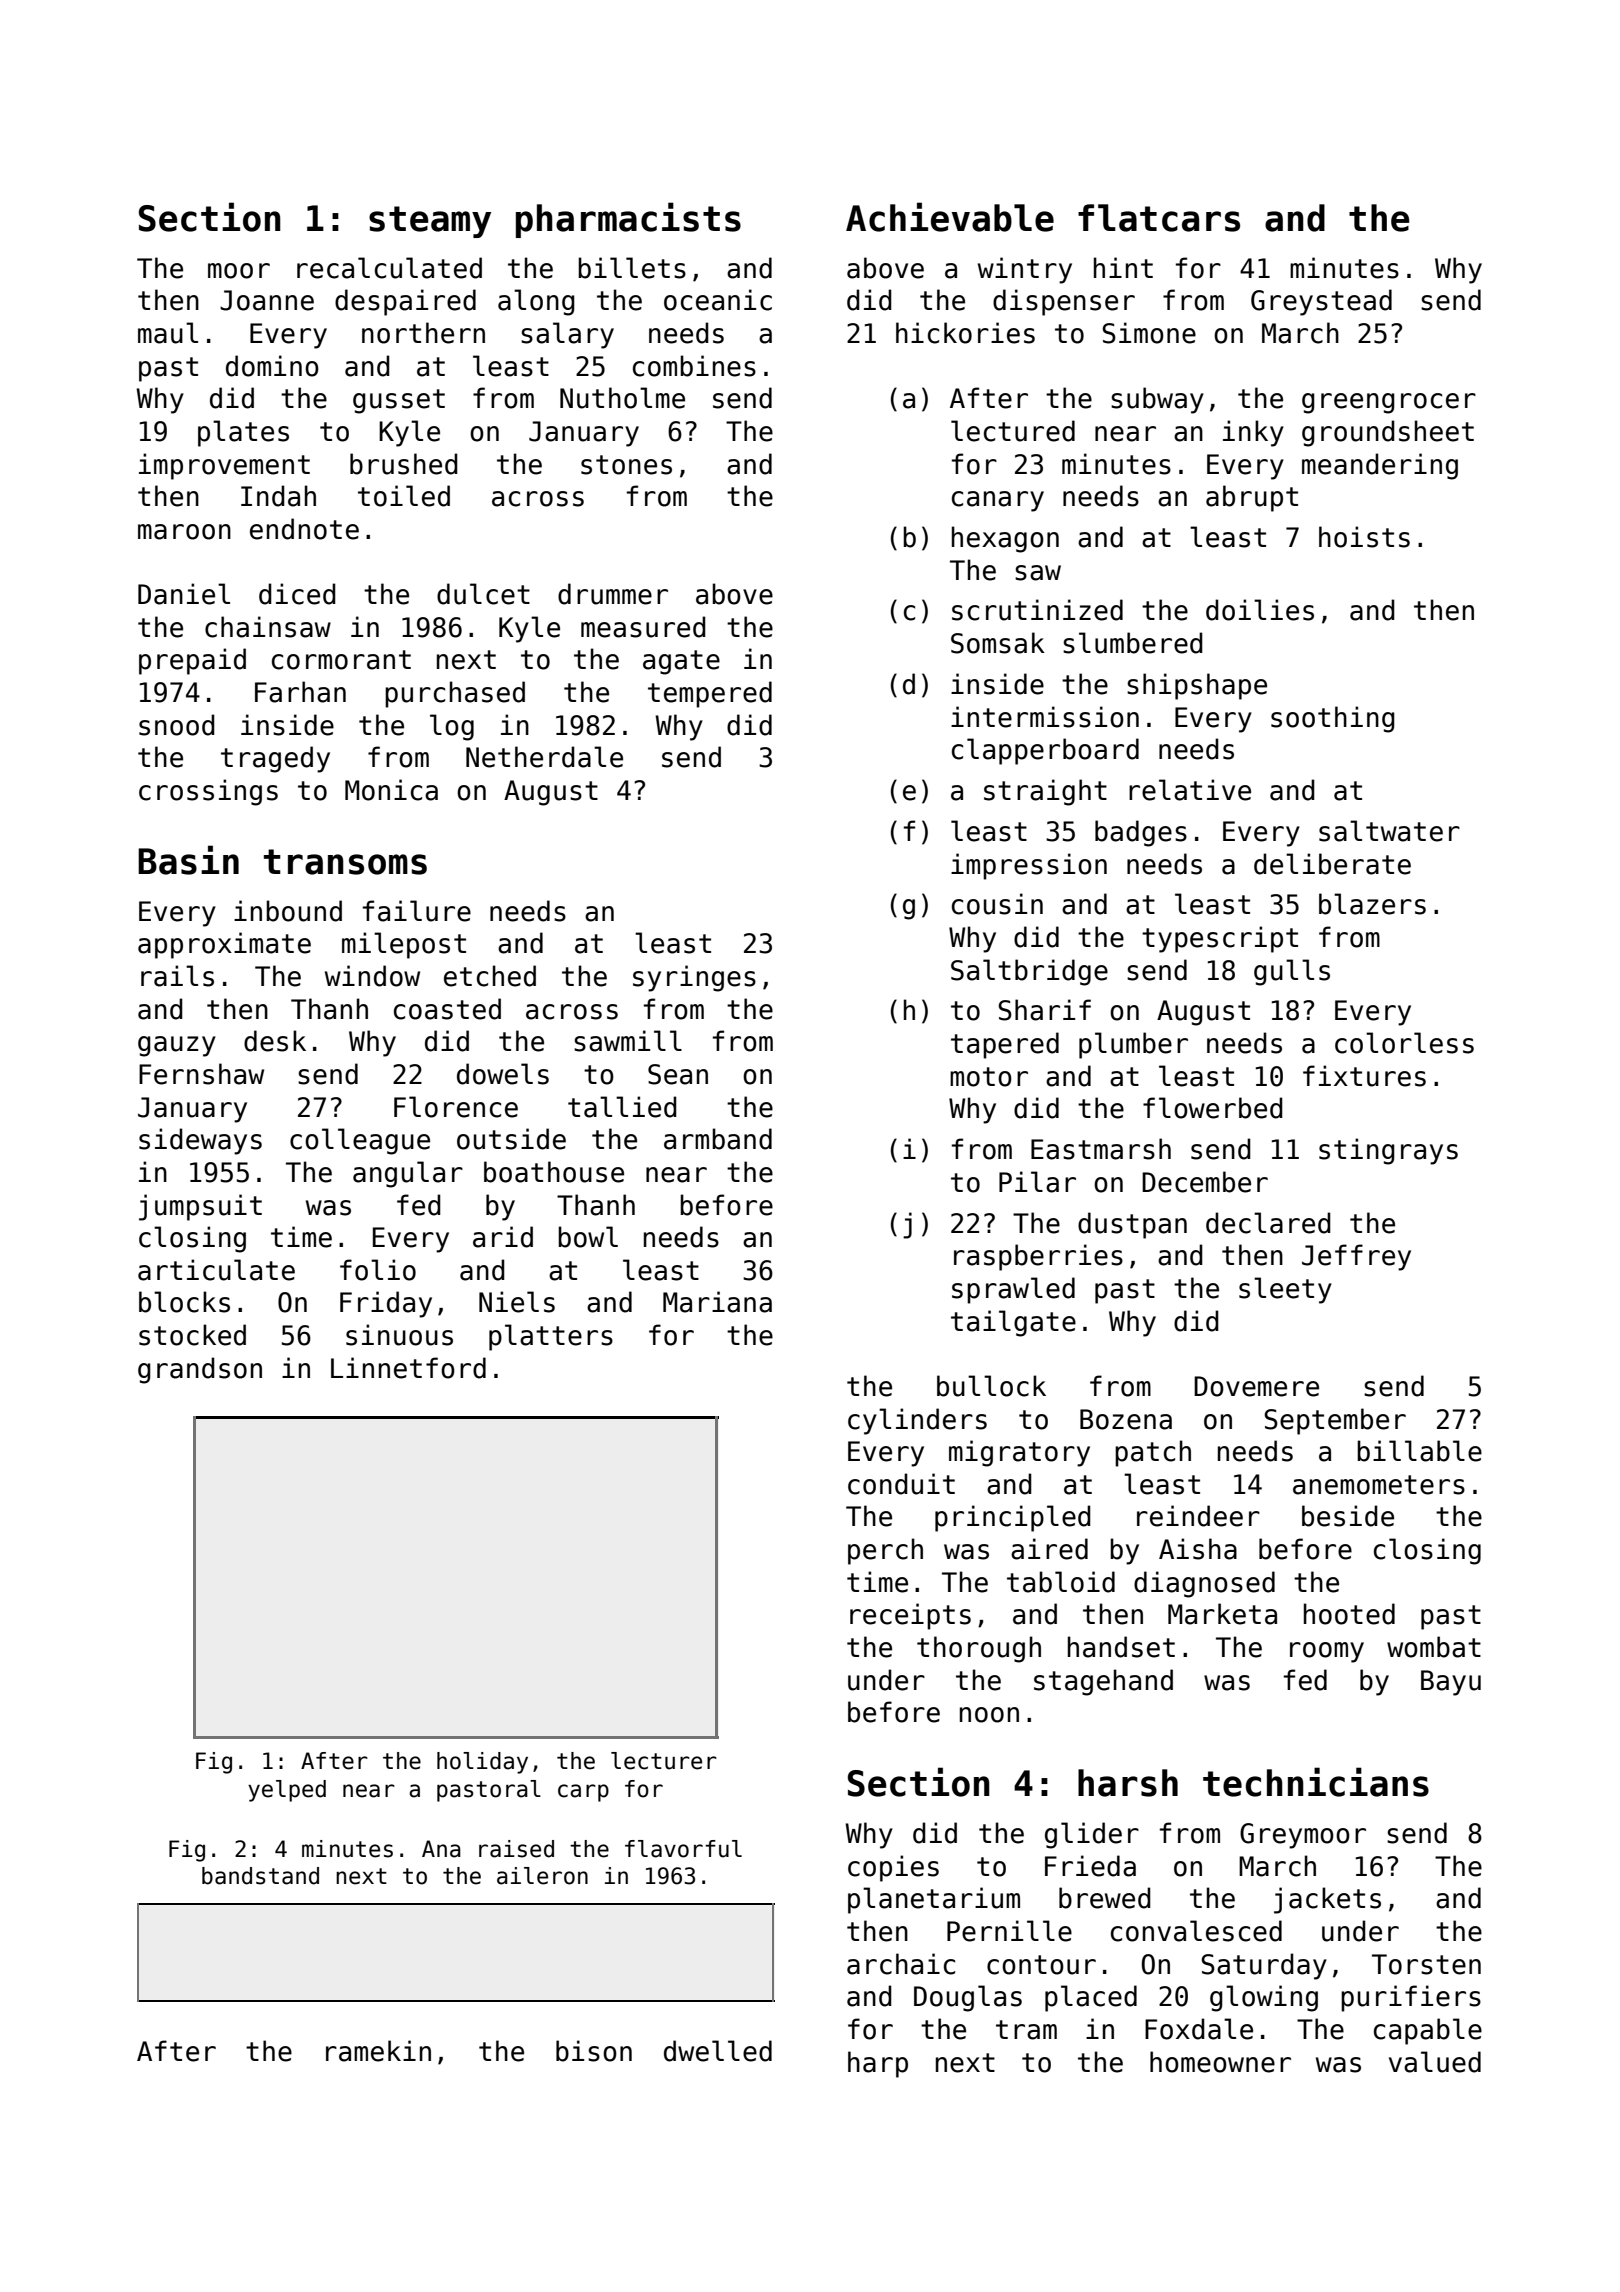 The width and height of the page is (1620, 2292). I want to click on glowing, so click(1264, 1998).
